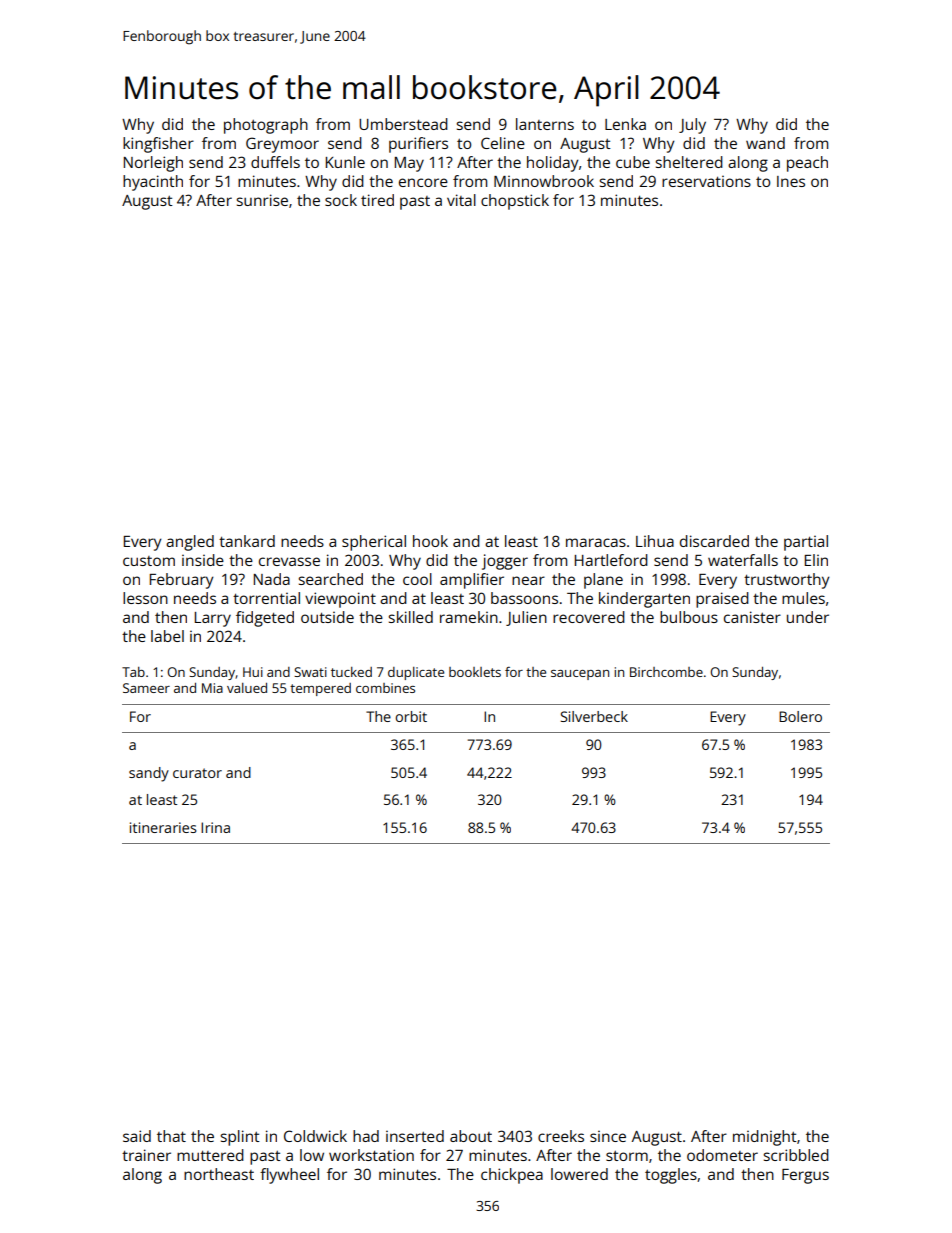  I want to click on kingfisher, so click(158, 145).
